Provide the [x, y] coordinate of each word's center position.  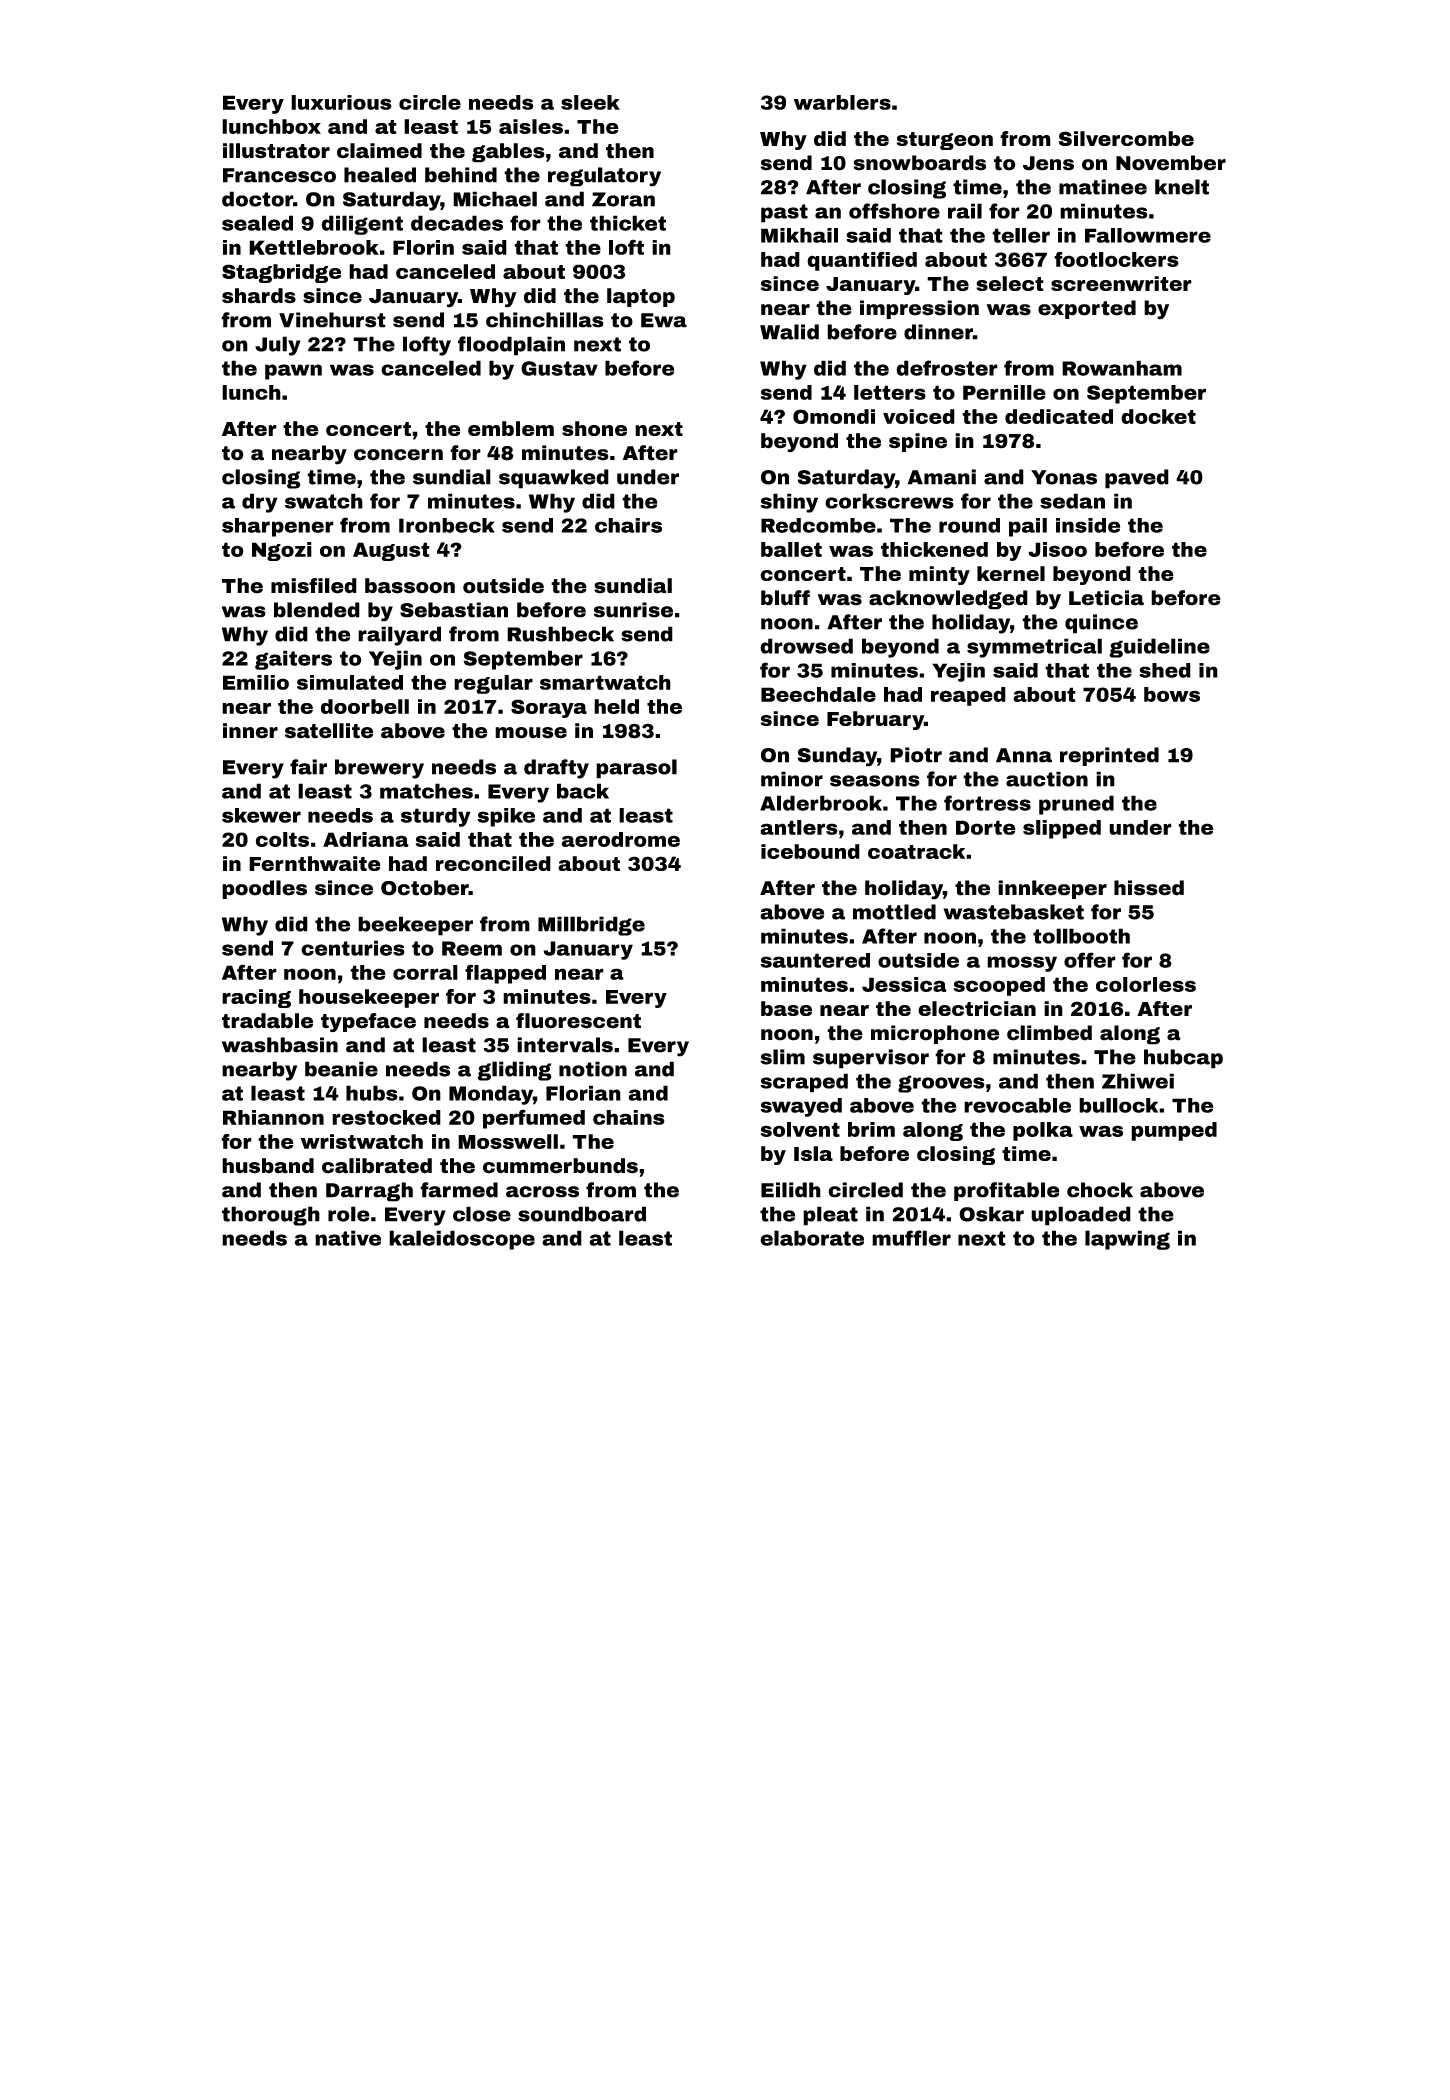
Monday [491, 1095]
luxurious [341, 102]
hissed [1149, 888]
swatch [324, 501]
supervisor [871, 1059]
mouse [531, 733]
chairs [628, 525]
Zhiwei [1138, 1081]
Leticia [1106, 598]
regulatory [604, 177]
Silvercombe [1126, 138]
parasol [636, 769]
